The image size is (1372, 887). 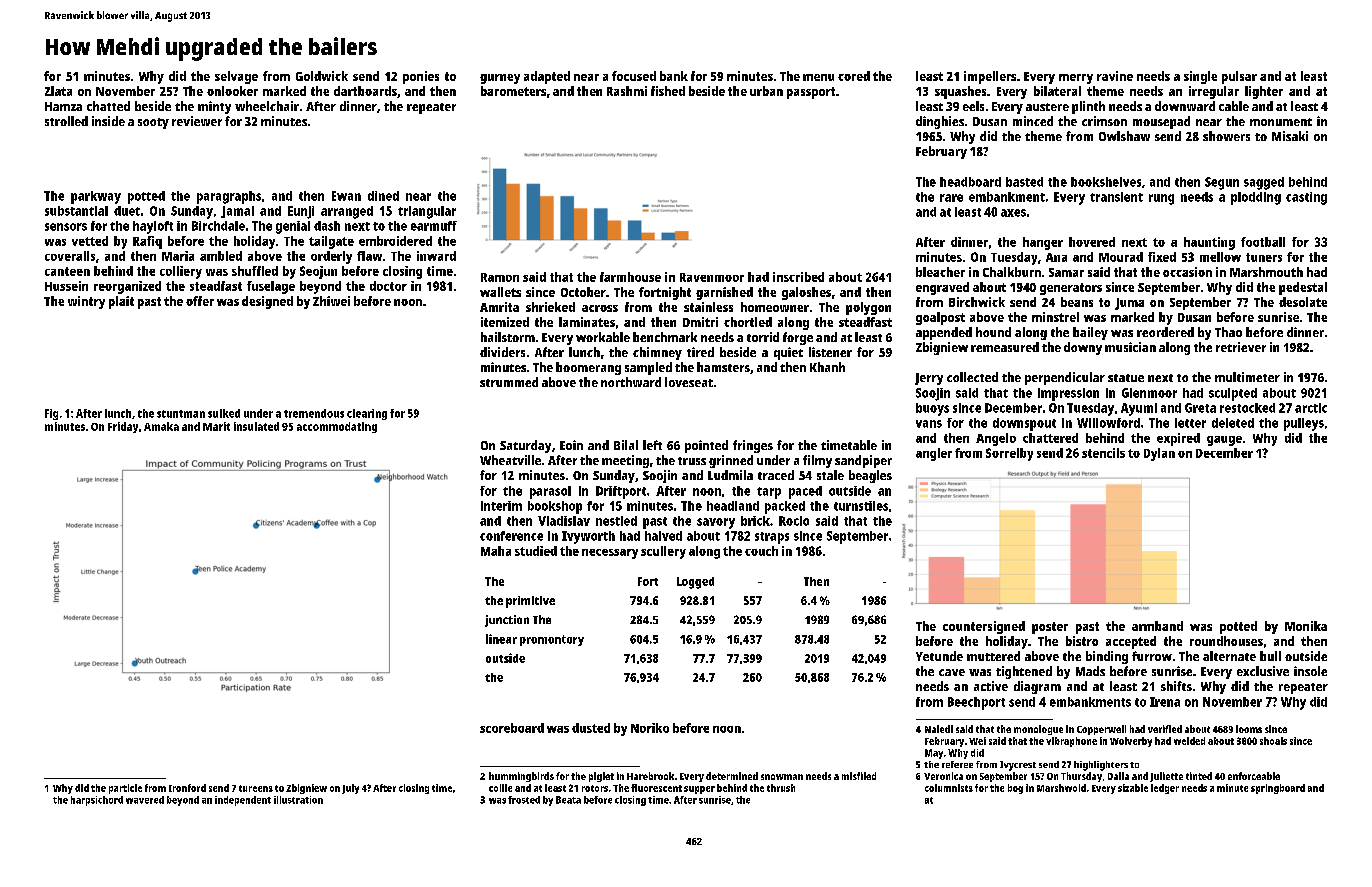 What do you see at coordinates (1224, 441) in the document?
I see `gauge` at bounding box center [1224, 441].
